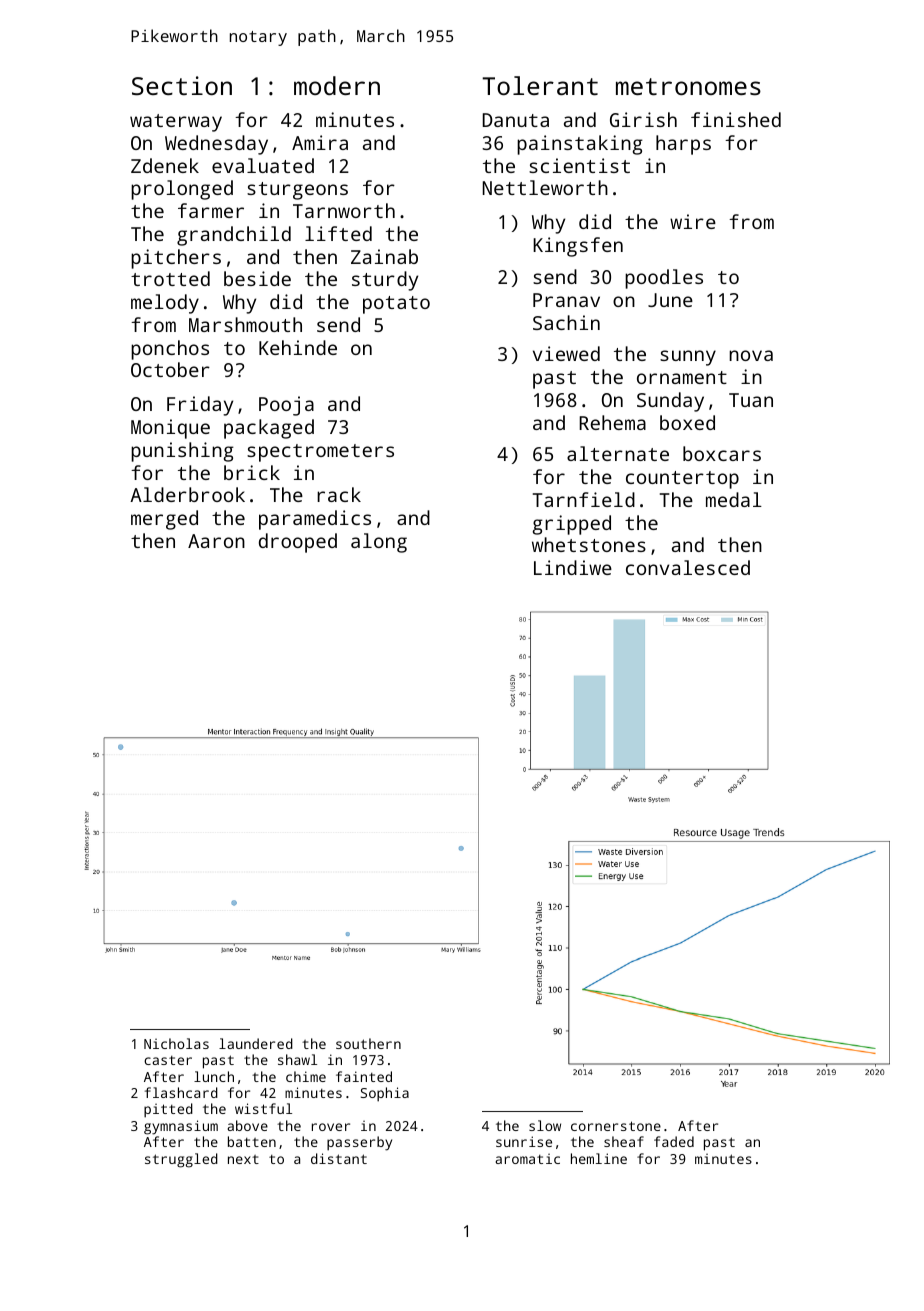 This screenshot has width=924, height=1311. Describe the element at coordinates (545, 1125) in the screenshot. I see `slow` at that location.
